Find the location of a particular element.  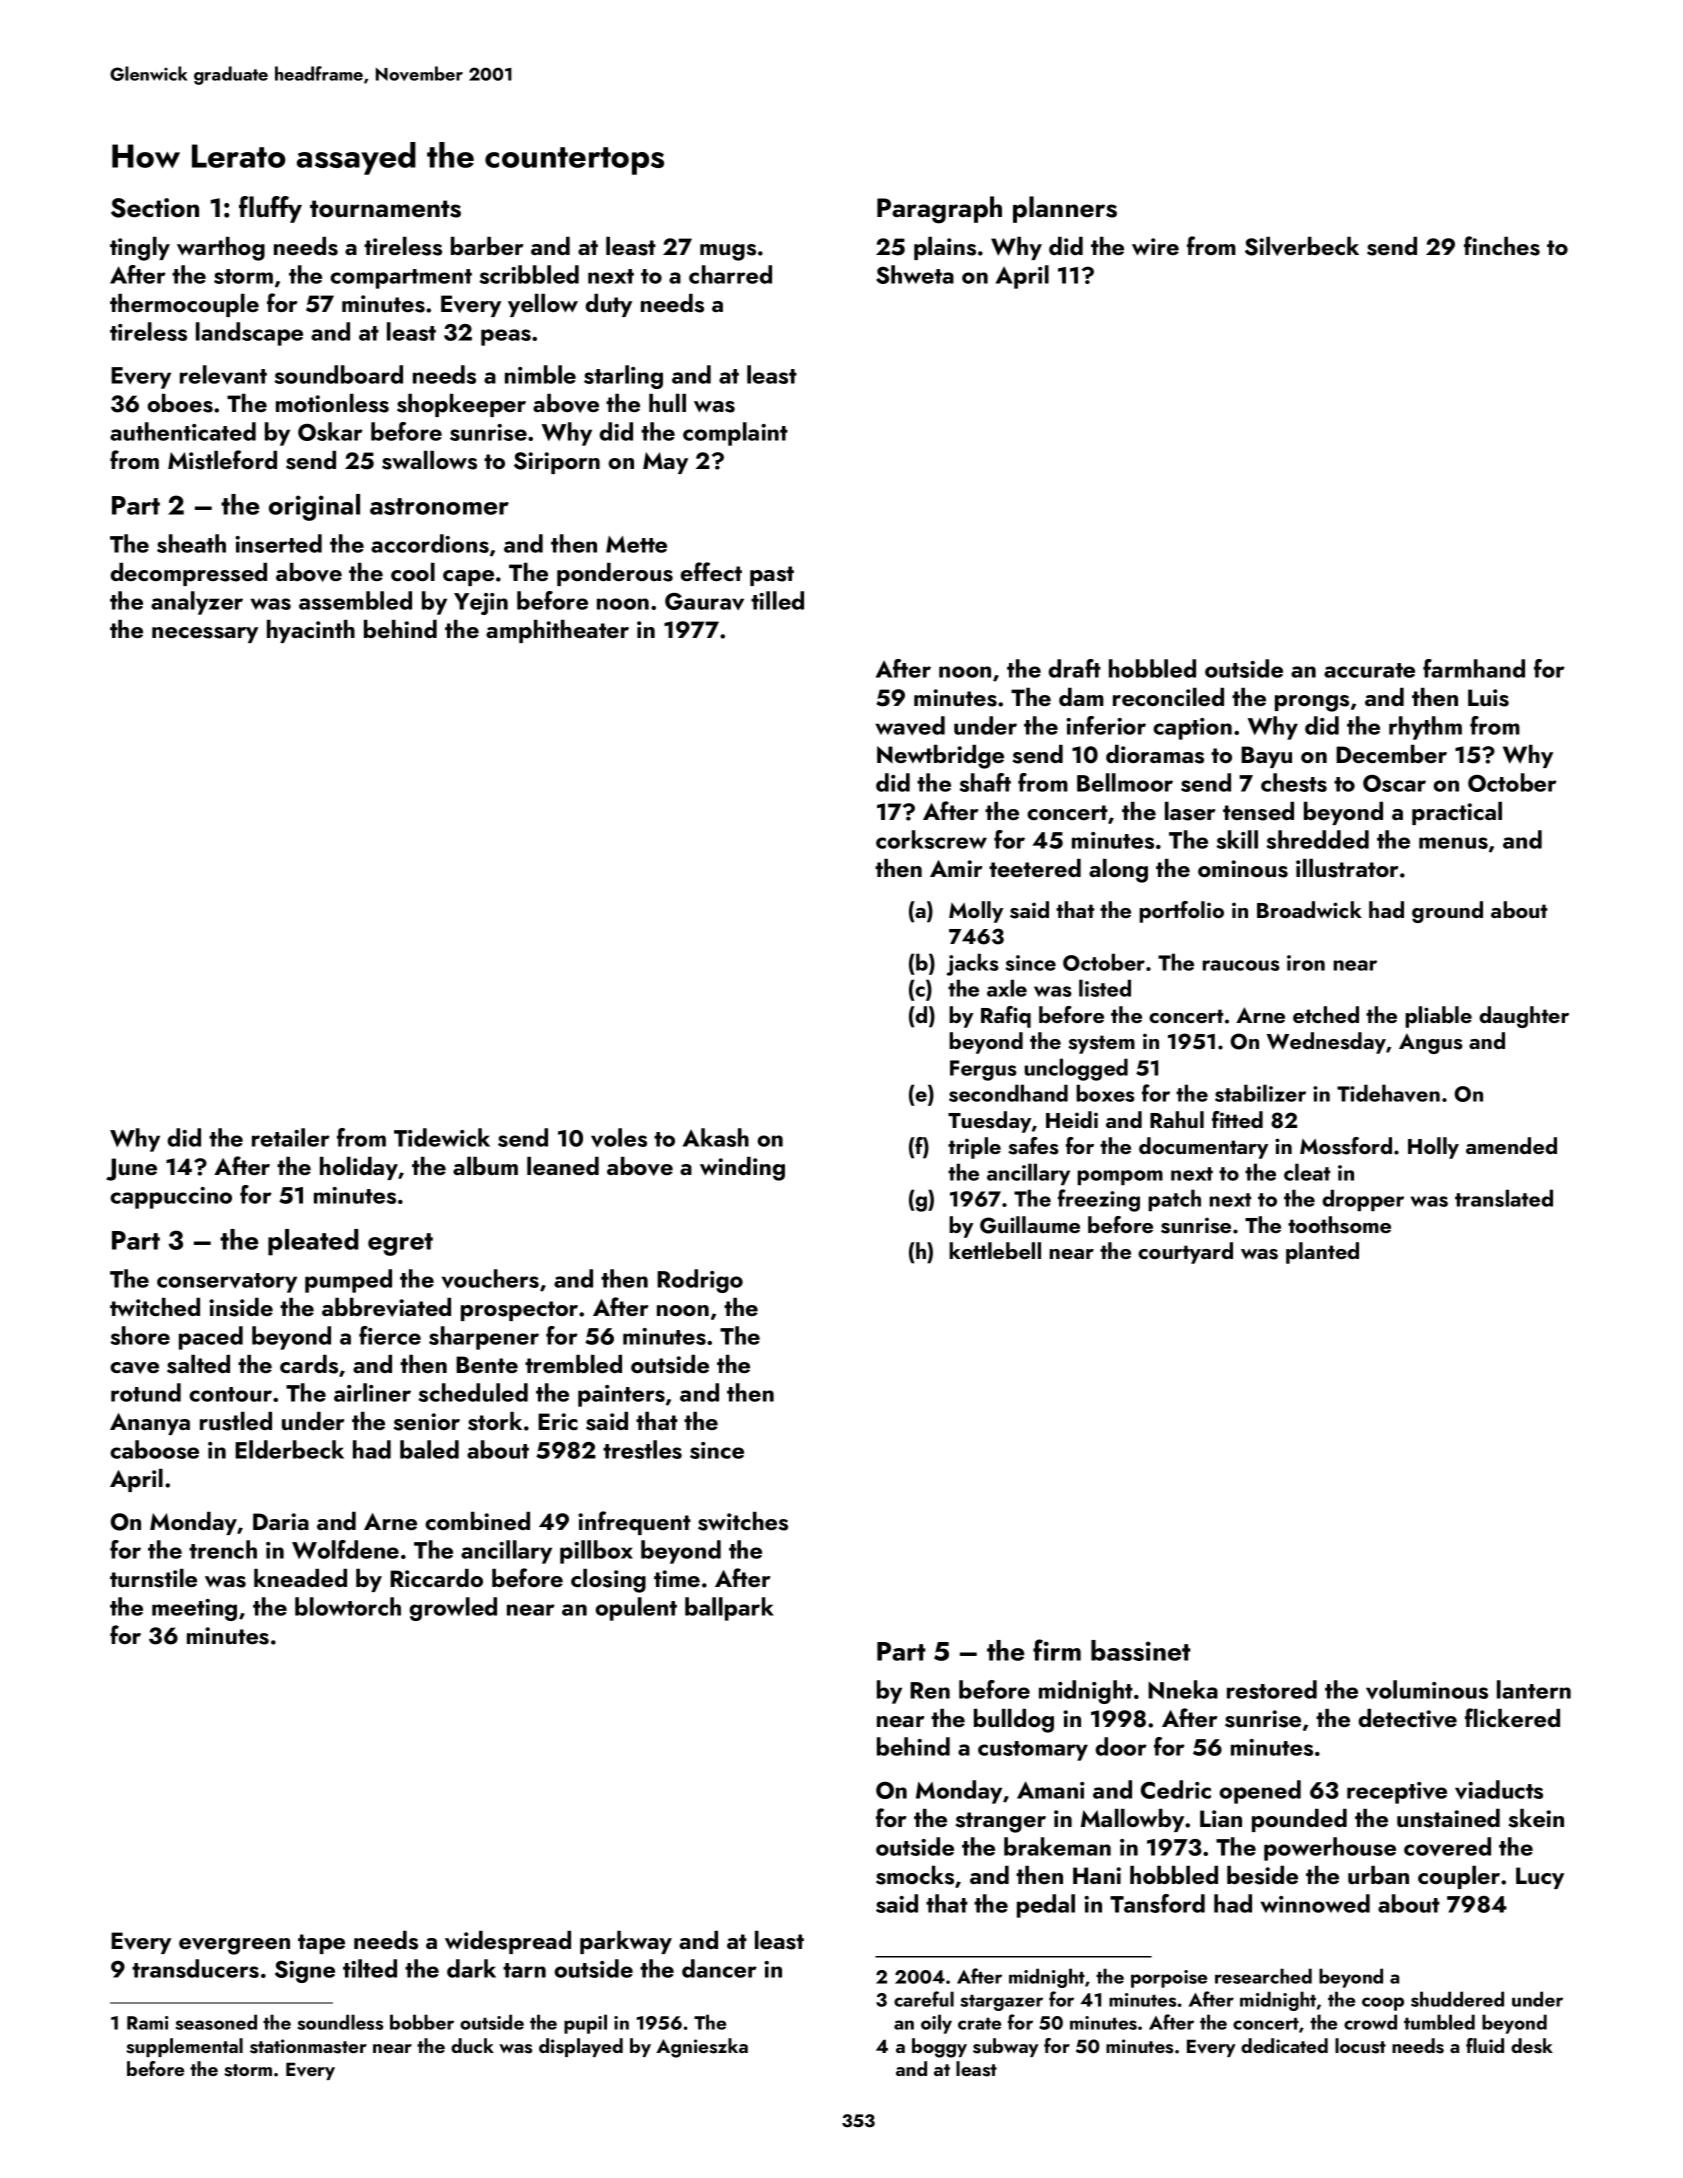

restored is located at coordinates (1272, 1689).
